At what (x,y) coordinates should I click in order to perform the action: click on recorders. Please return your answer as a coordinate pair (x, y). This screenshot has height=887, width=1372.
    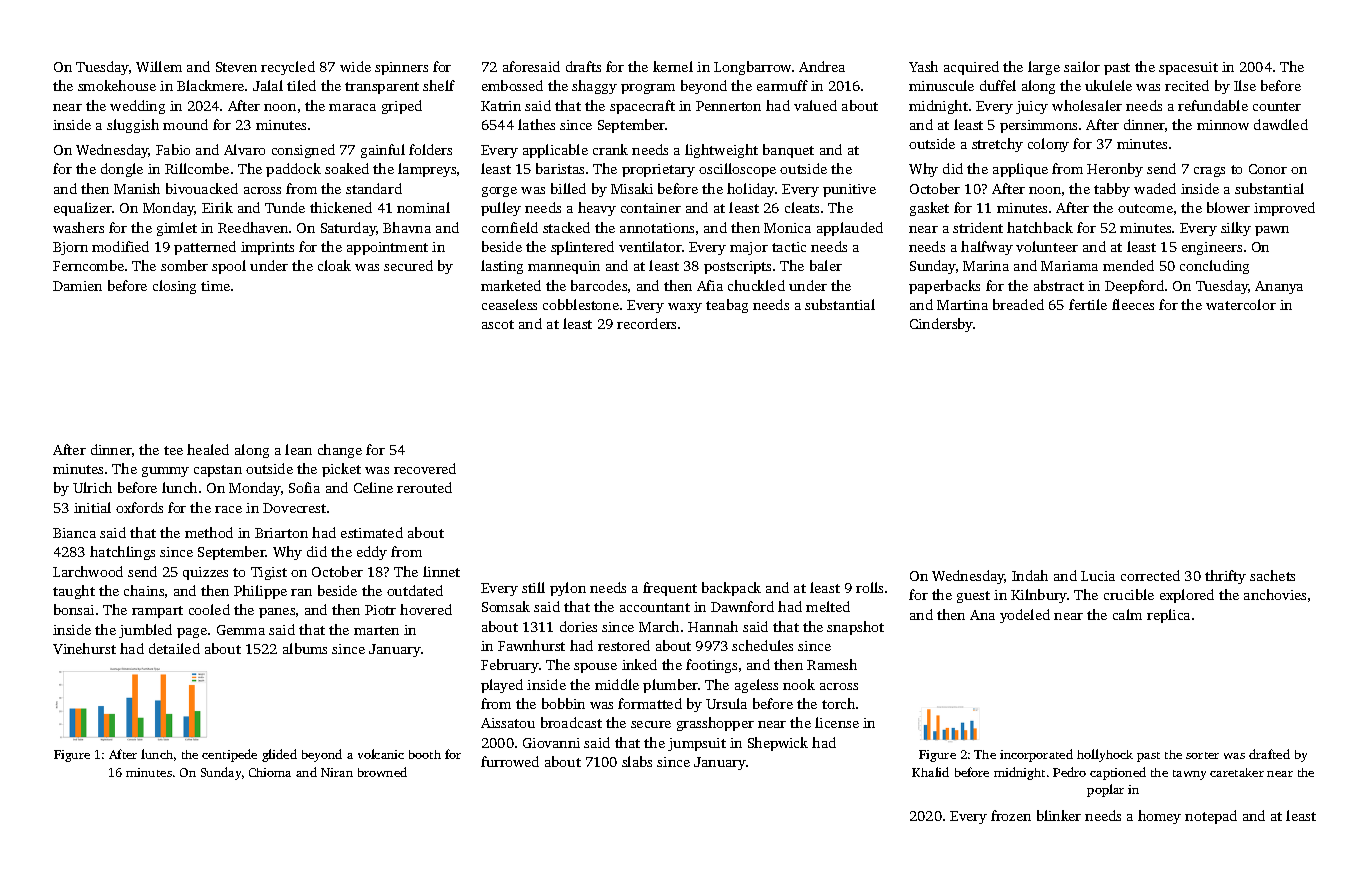
    Looking at the image, I should click on (646, 323).
